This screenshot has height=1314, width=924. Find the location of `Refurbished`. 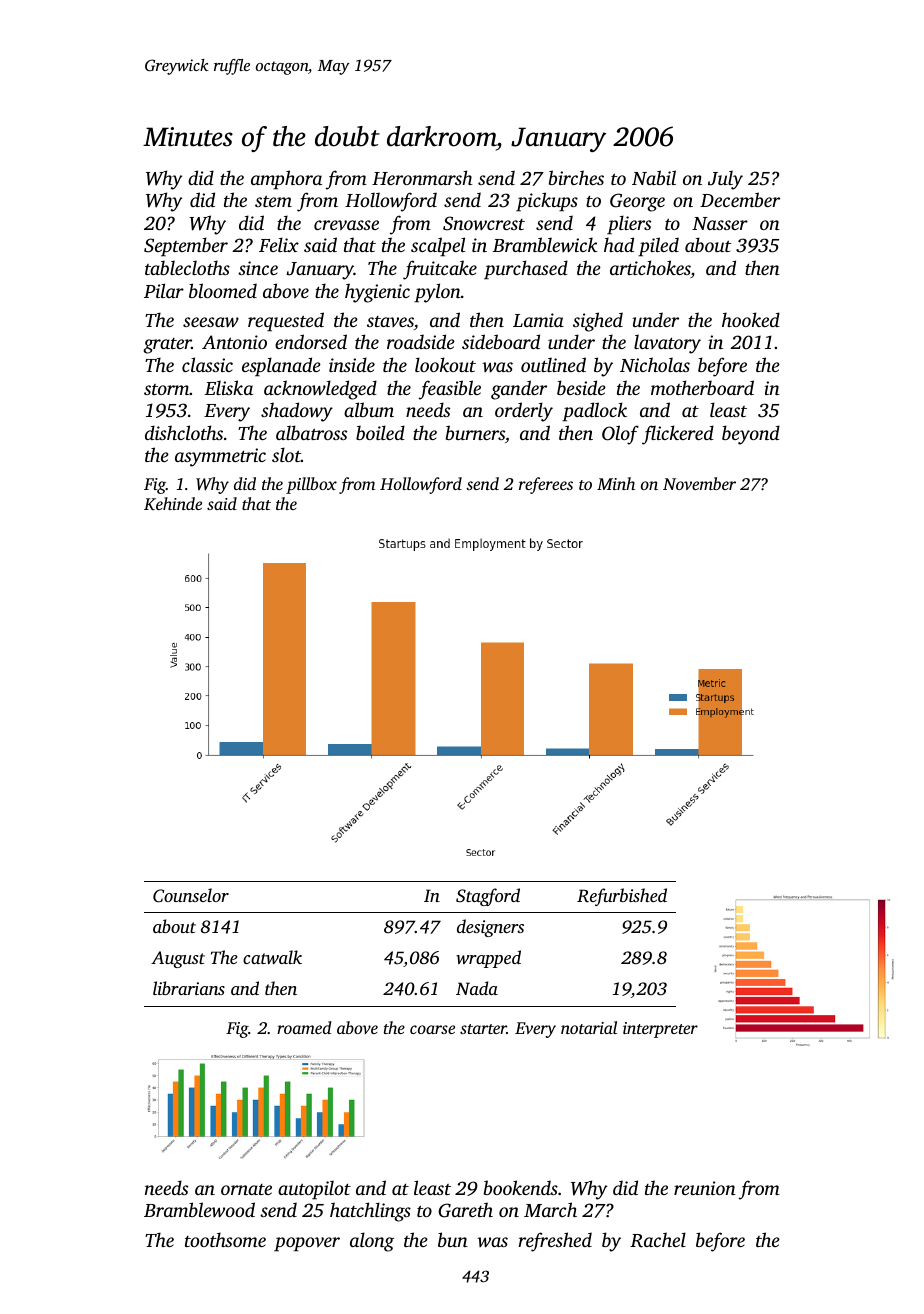

Refurbished is located at coordinates (622, 897).
